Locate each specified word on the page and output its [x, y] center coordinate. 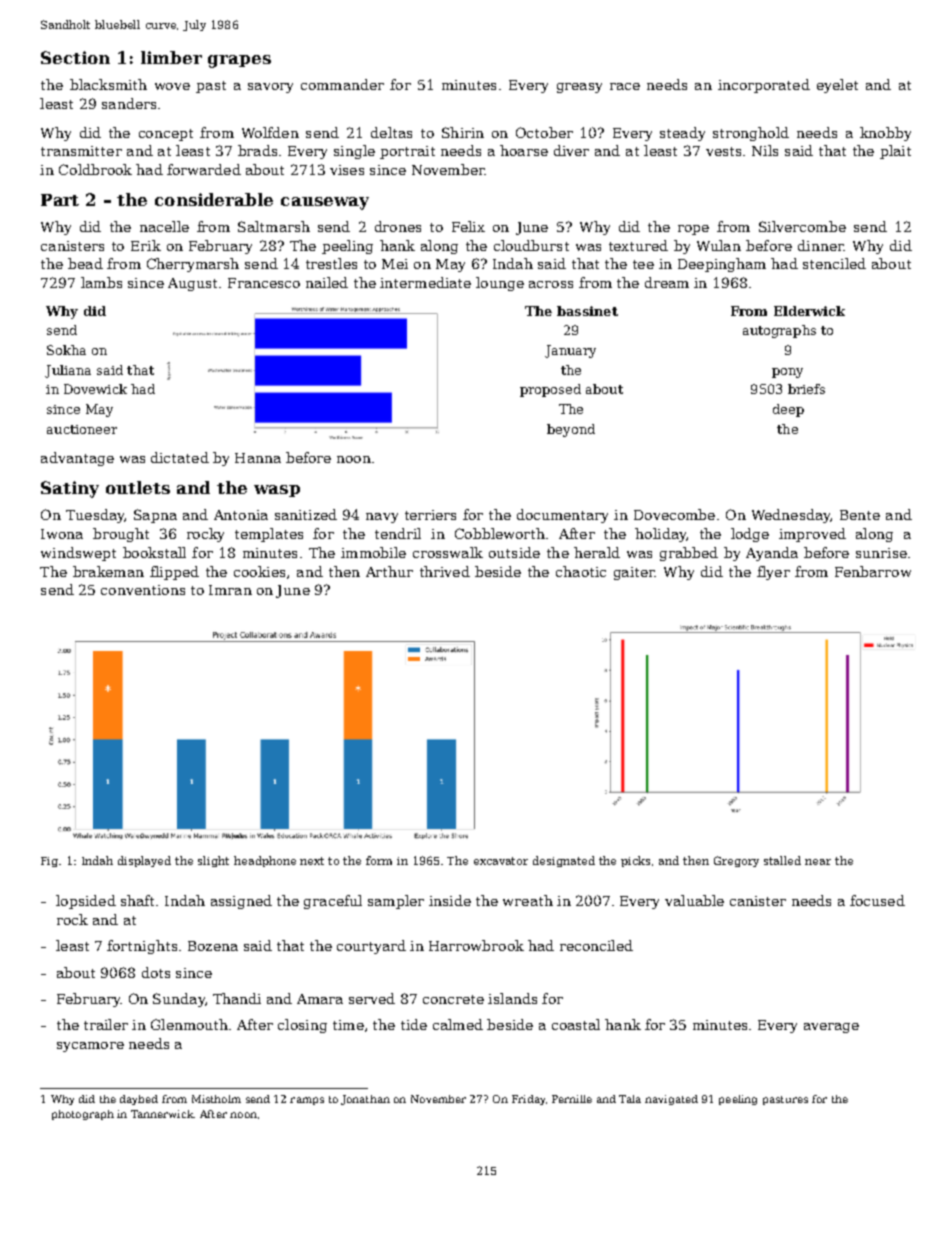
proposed [550, 390]
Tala [630, 1099]
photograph [83, 1115]
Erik [146, 245]
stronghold [751, 134]
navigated [671, 1100]
